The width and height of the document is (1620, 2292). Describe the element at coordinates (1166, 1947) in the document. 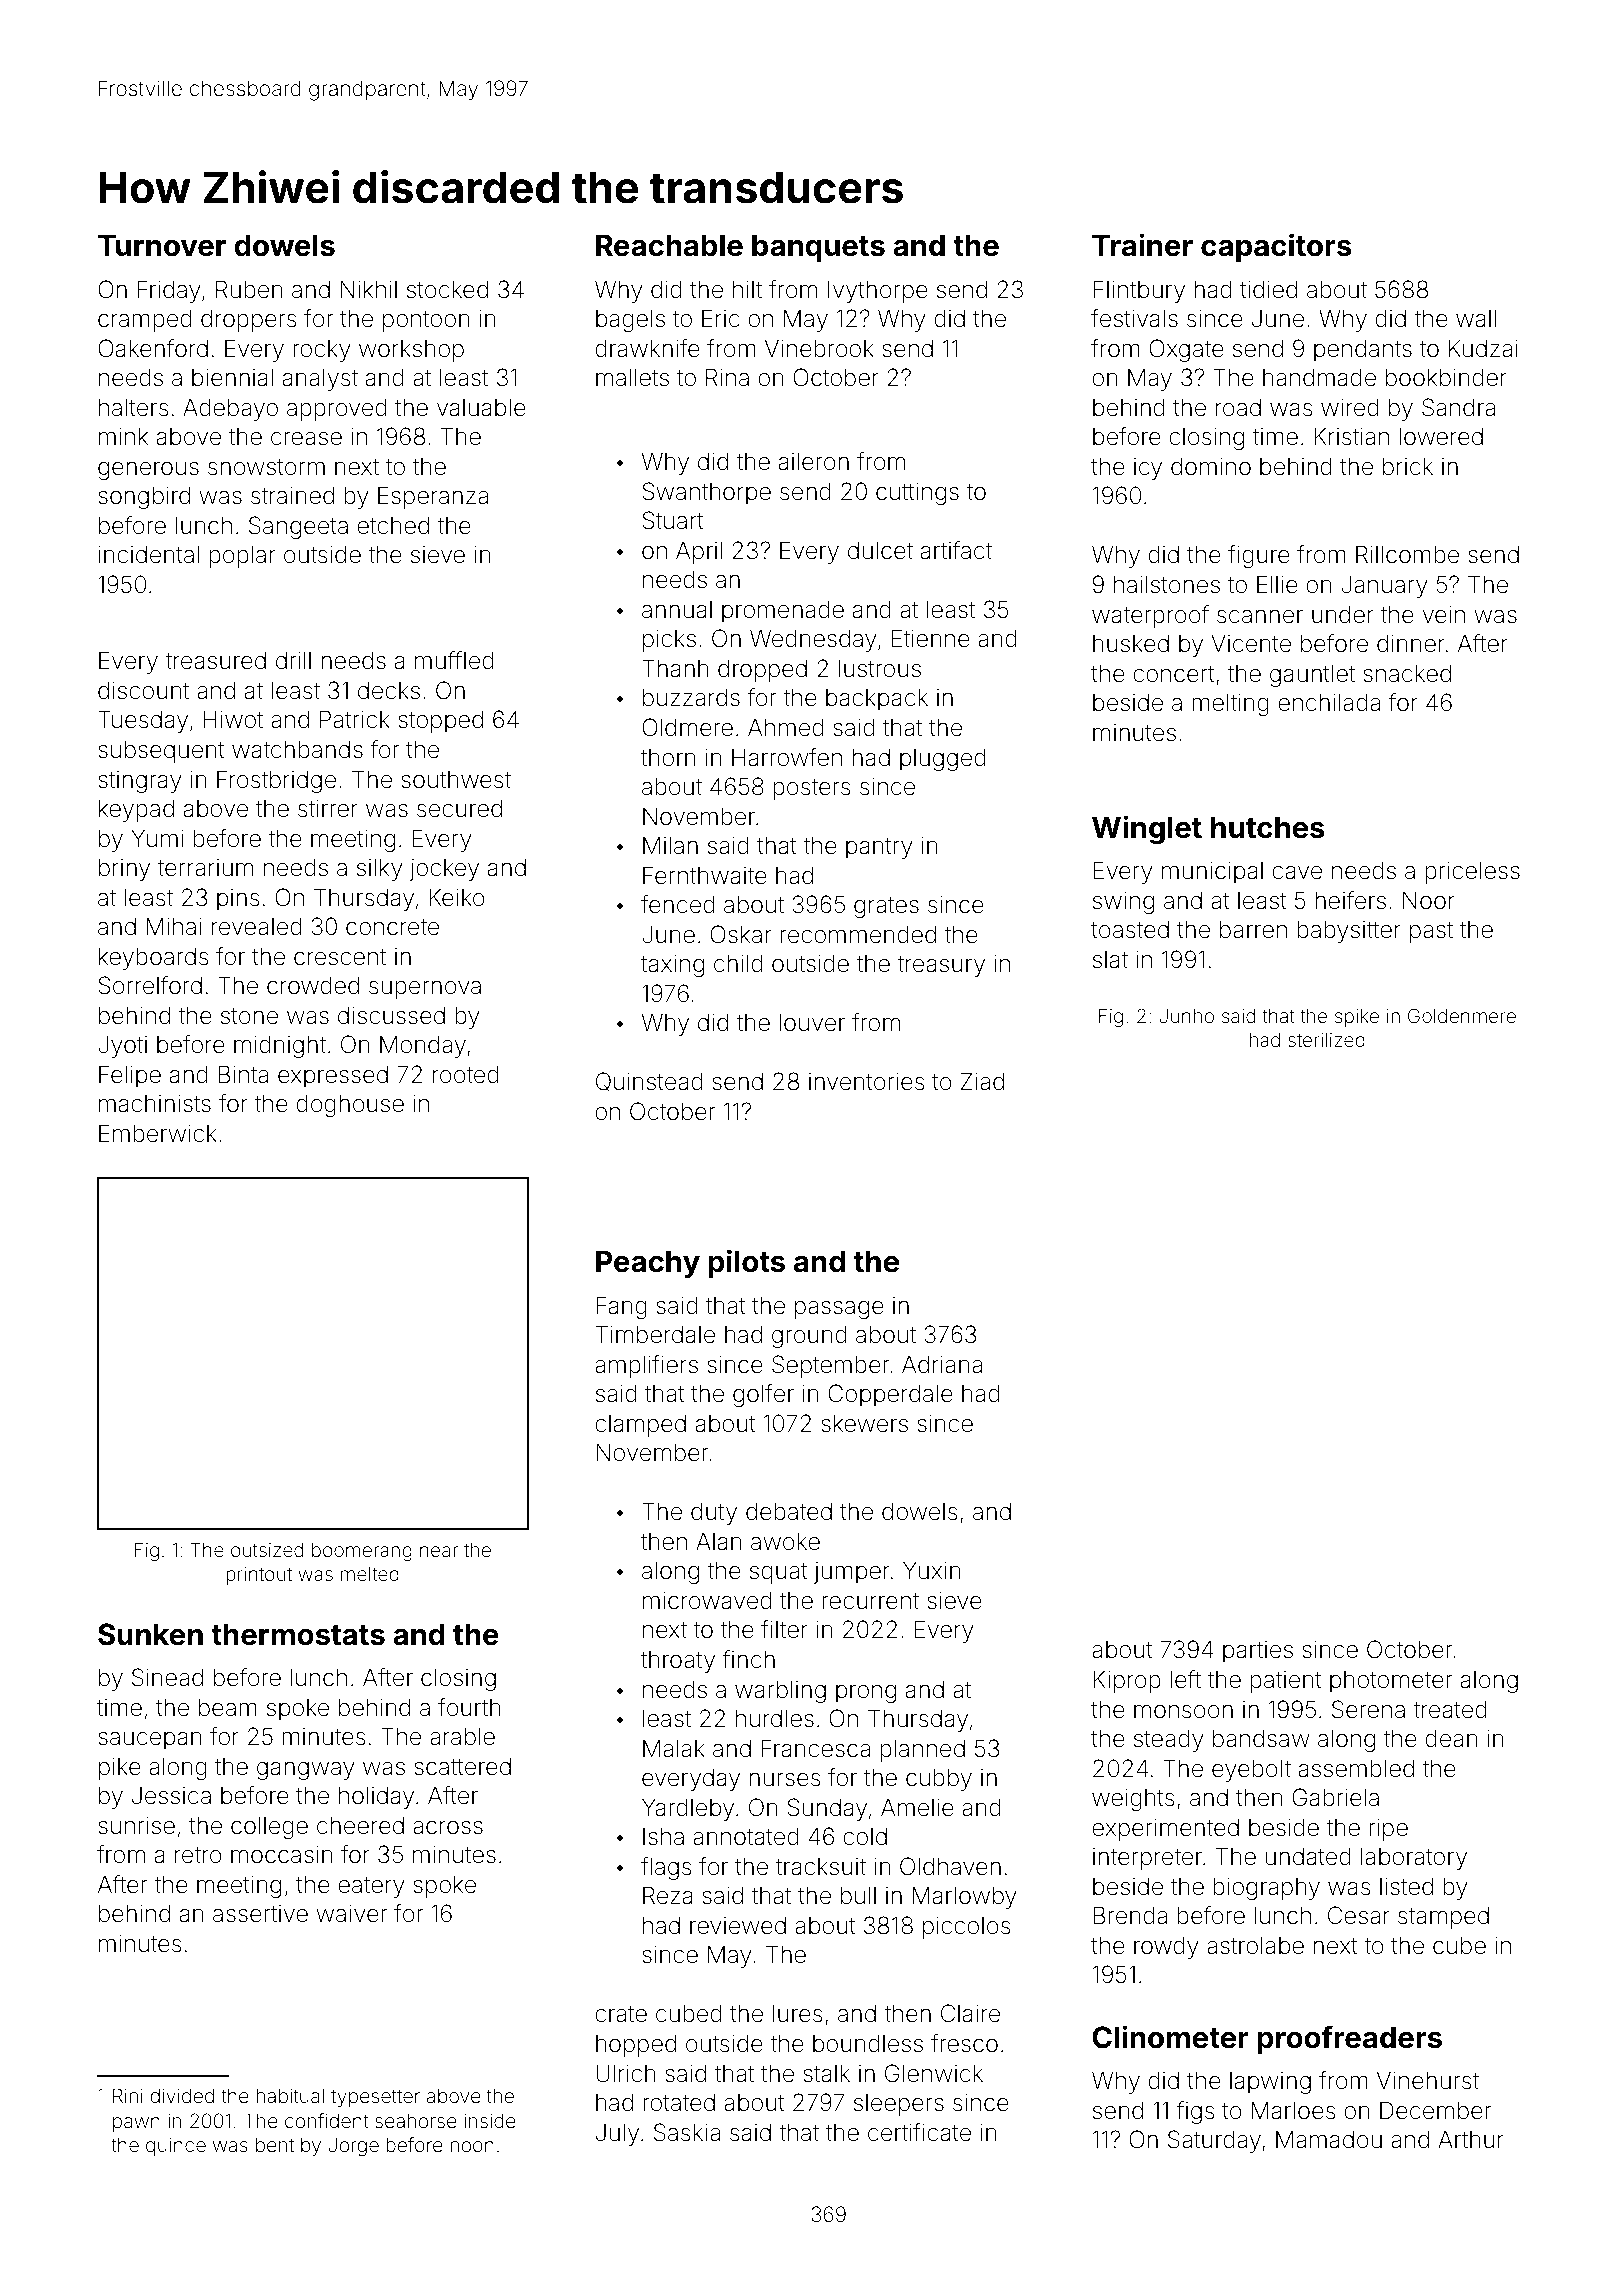

I see `rowdy` at that location.
